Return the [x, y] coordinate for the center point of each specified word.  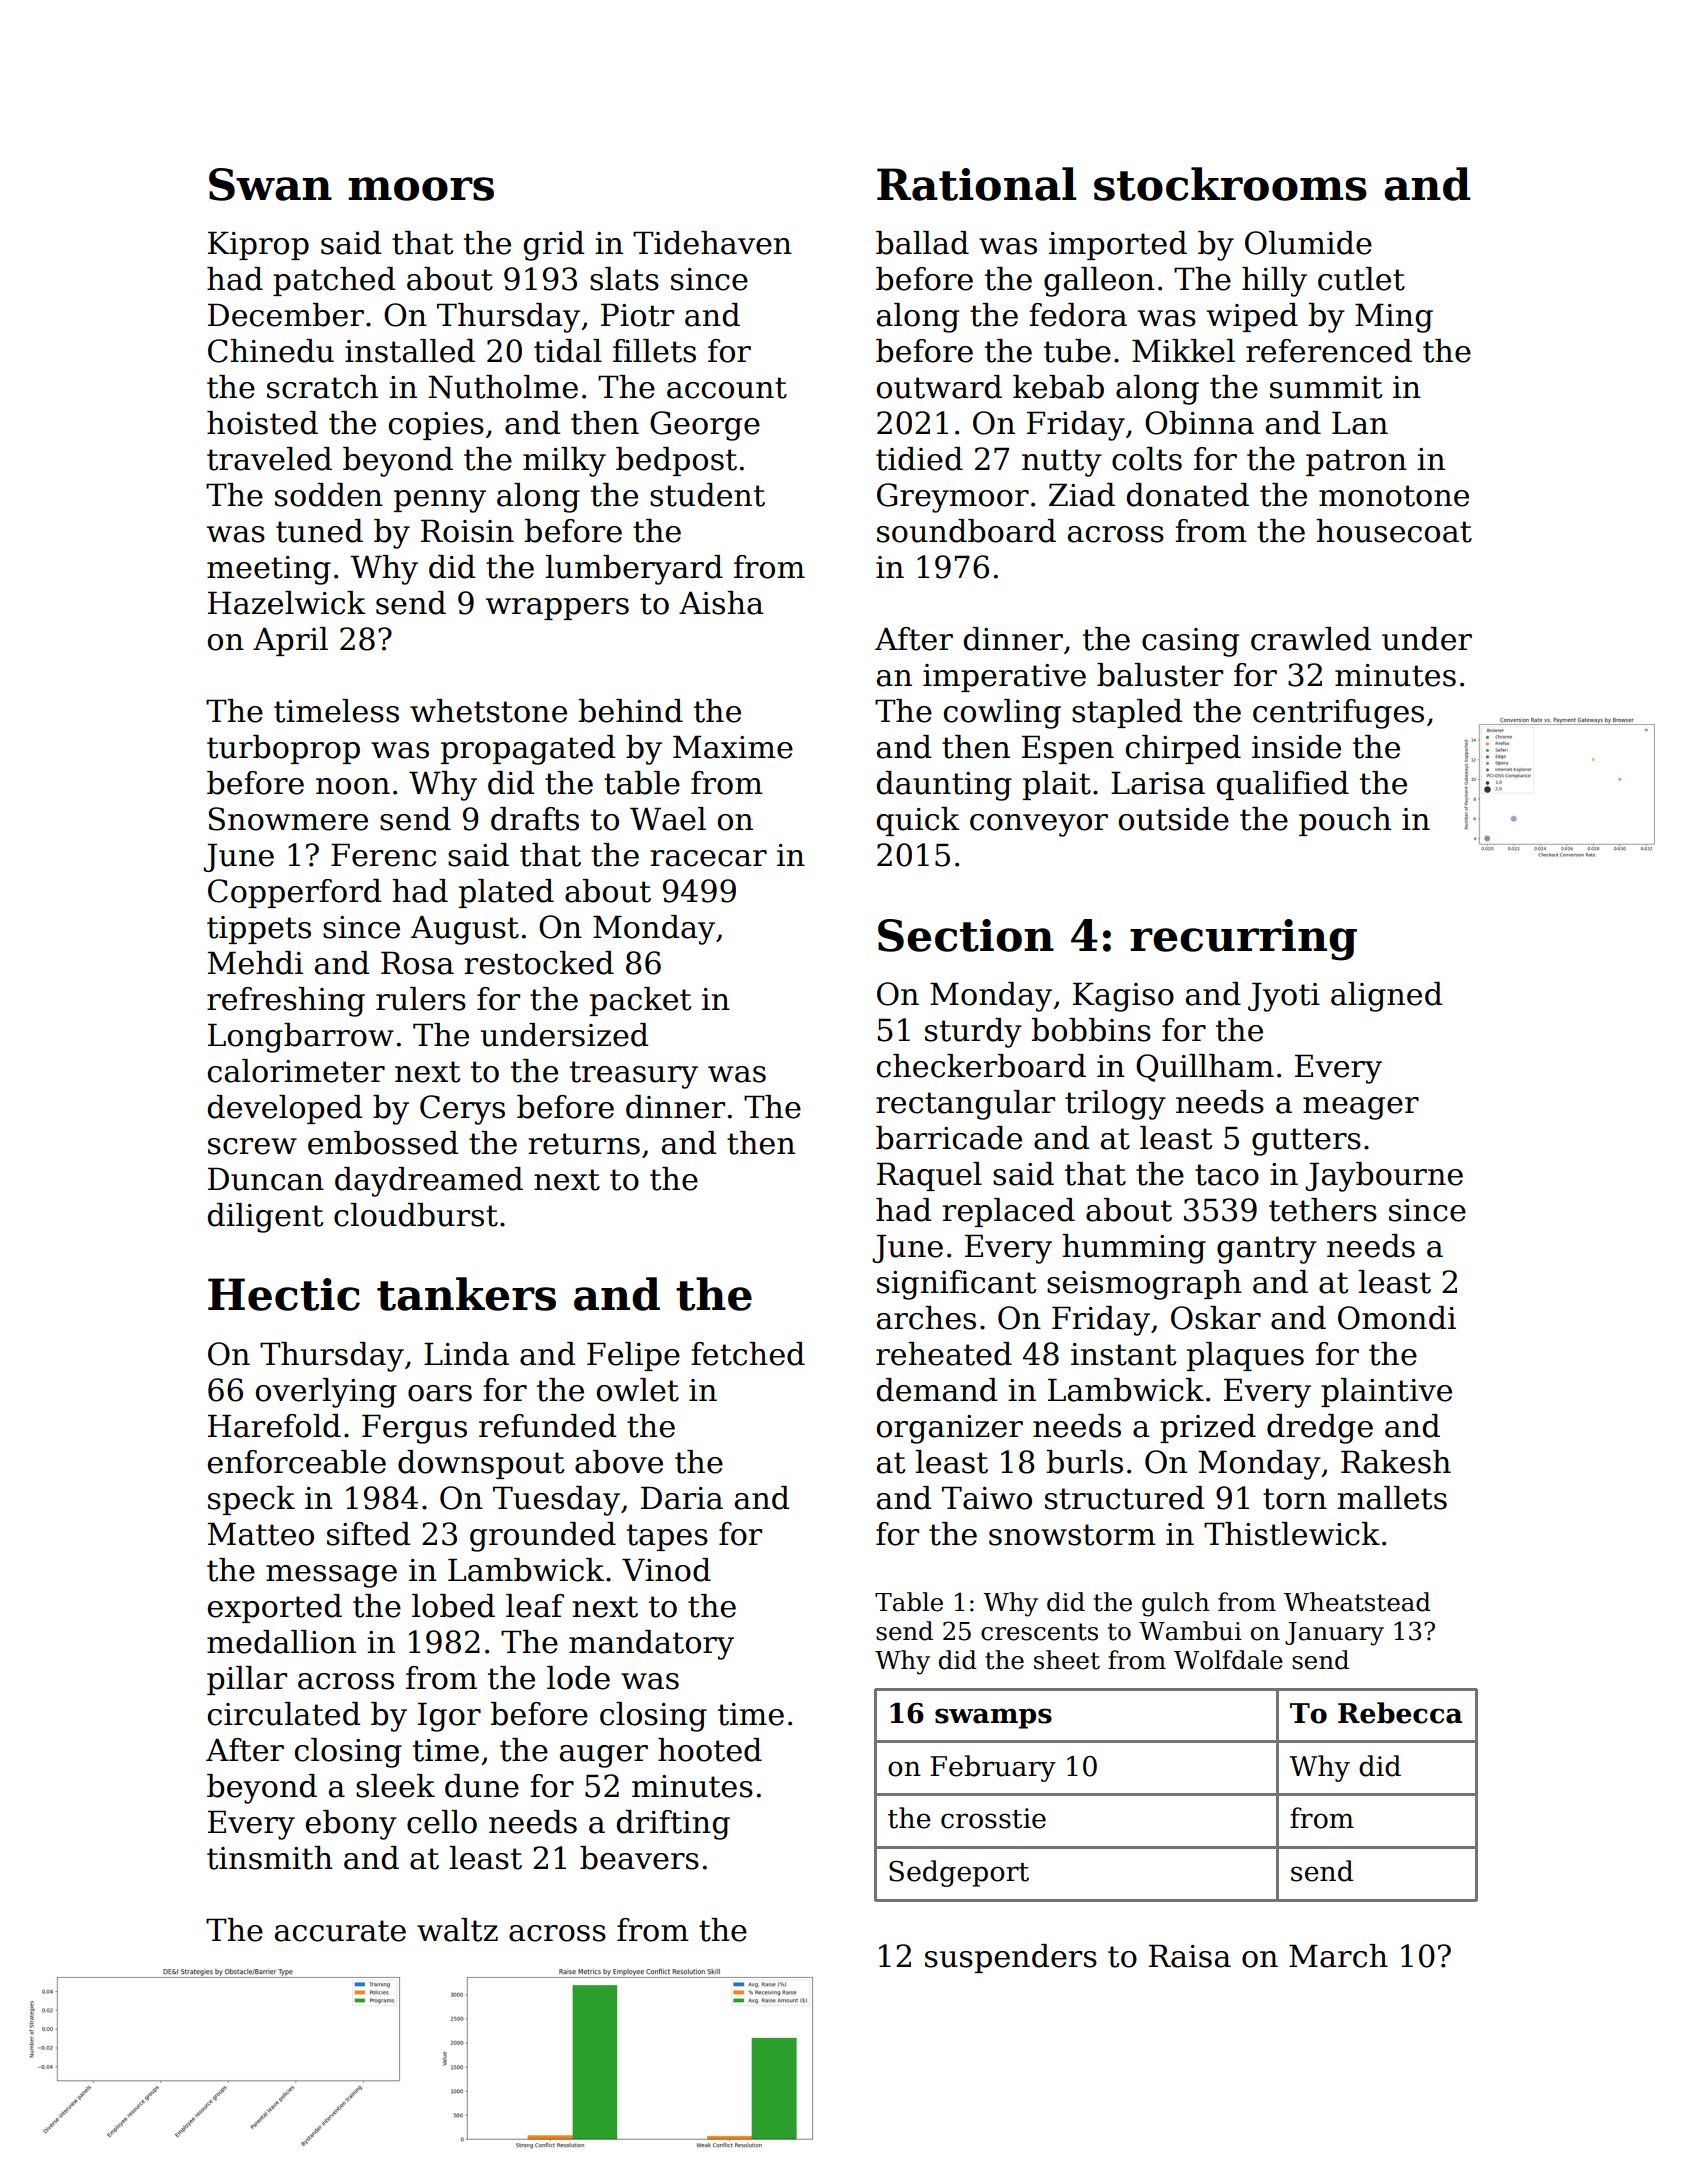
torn [1295, 1499]
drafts [535, 819]
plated [506, 893]
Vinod [666, 1570]
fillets [654, 351]
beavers [639, 1858]
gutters [1306, 1142]
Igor [449, 1717]
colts [1147, 459]
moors [421, 189]
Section [966, 935]
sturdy [973, 1033]
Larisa [1158, 783]
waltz [457, 1930]
